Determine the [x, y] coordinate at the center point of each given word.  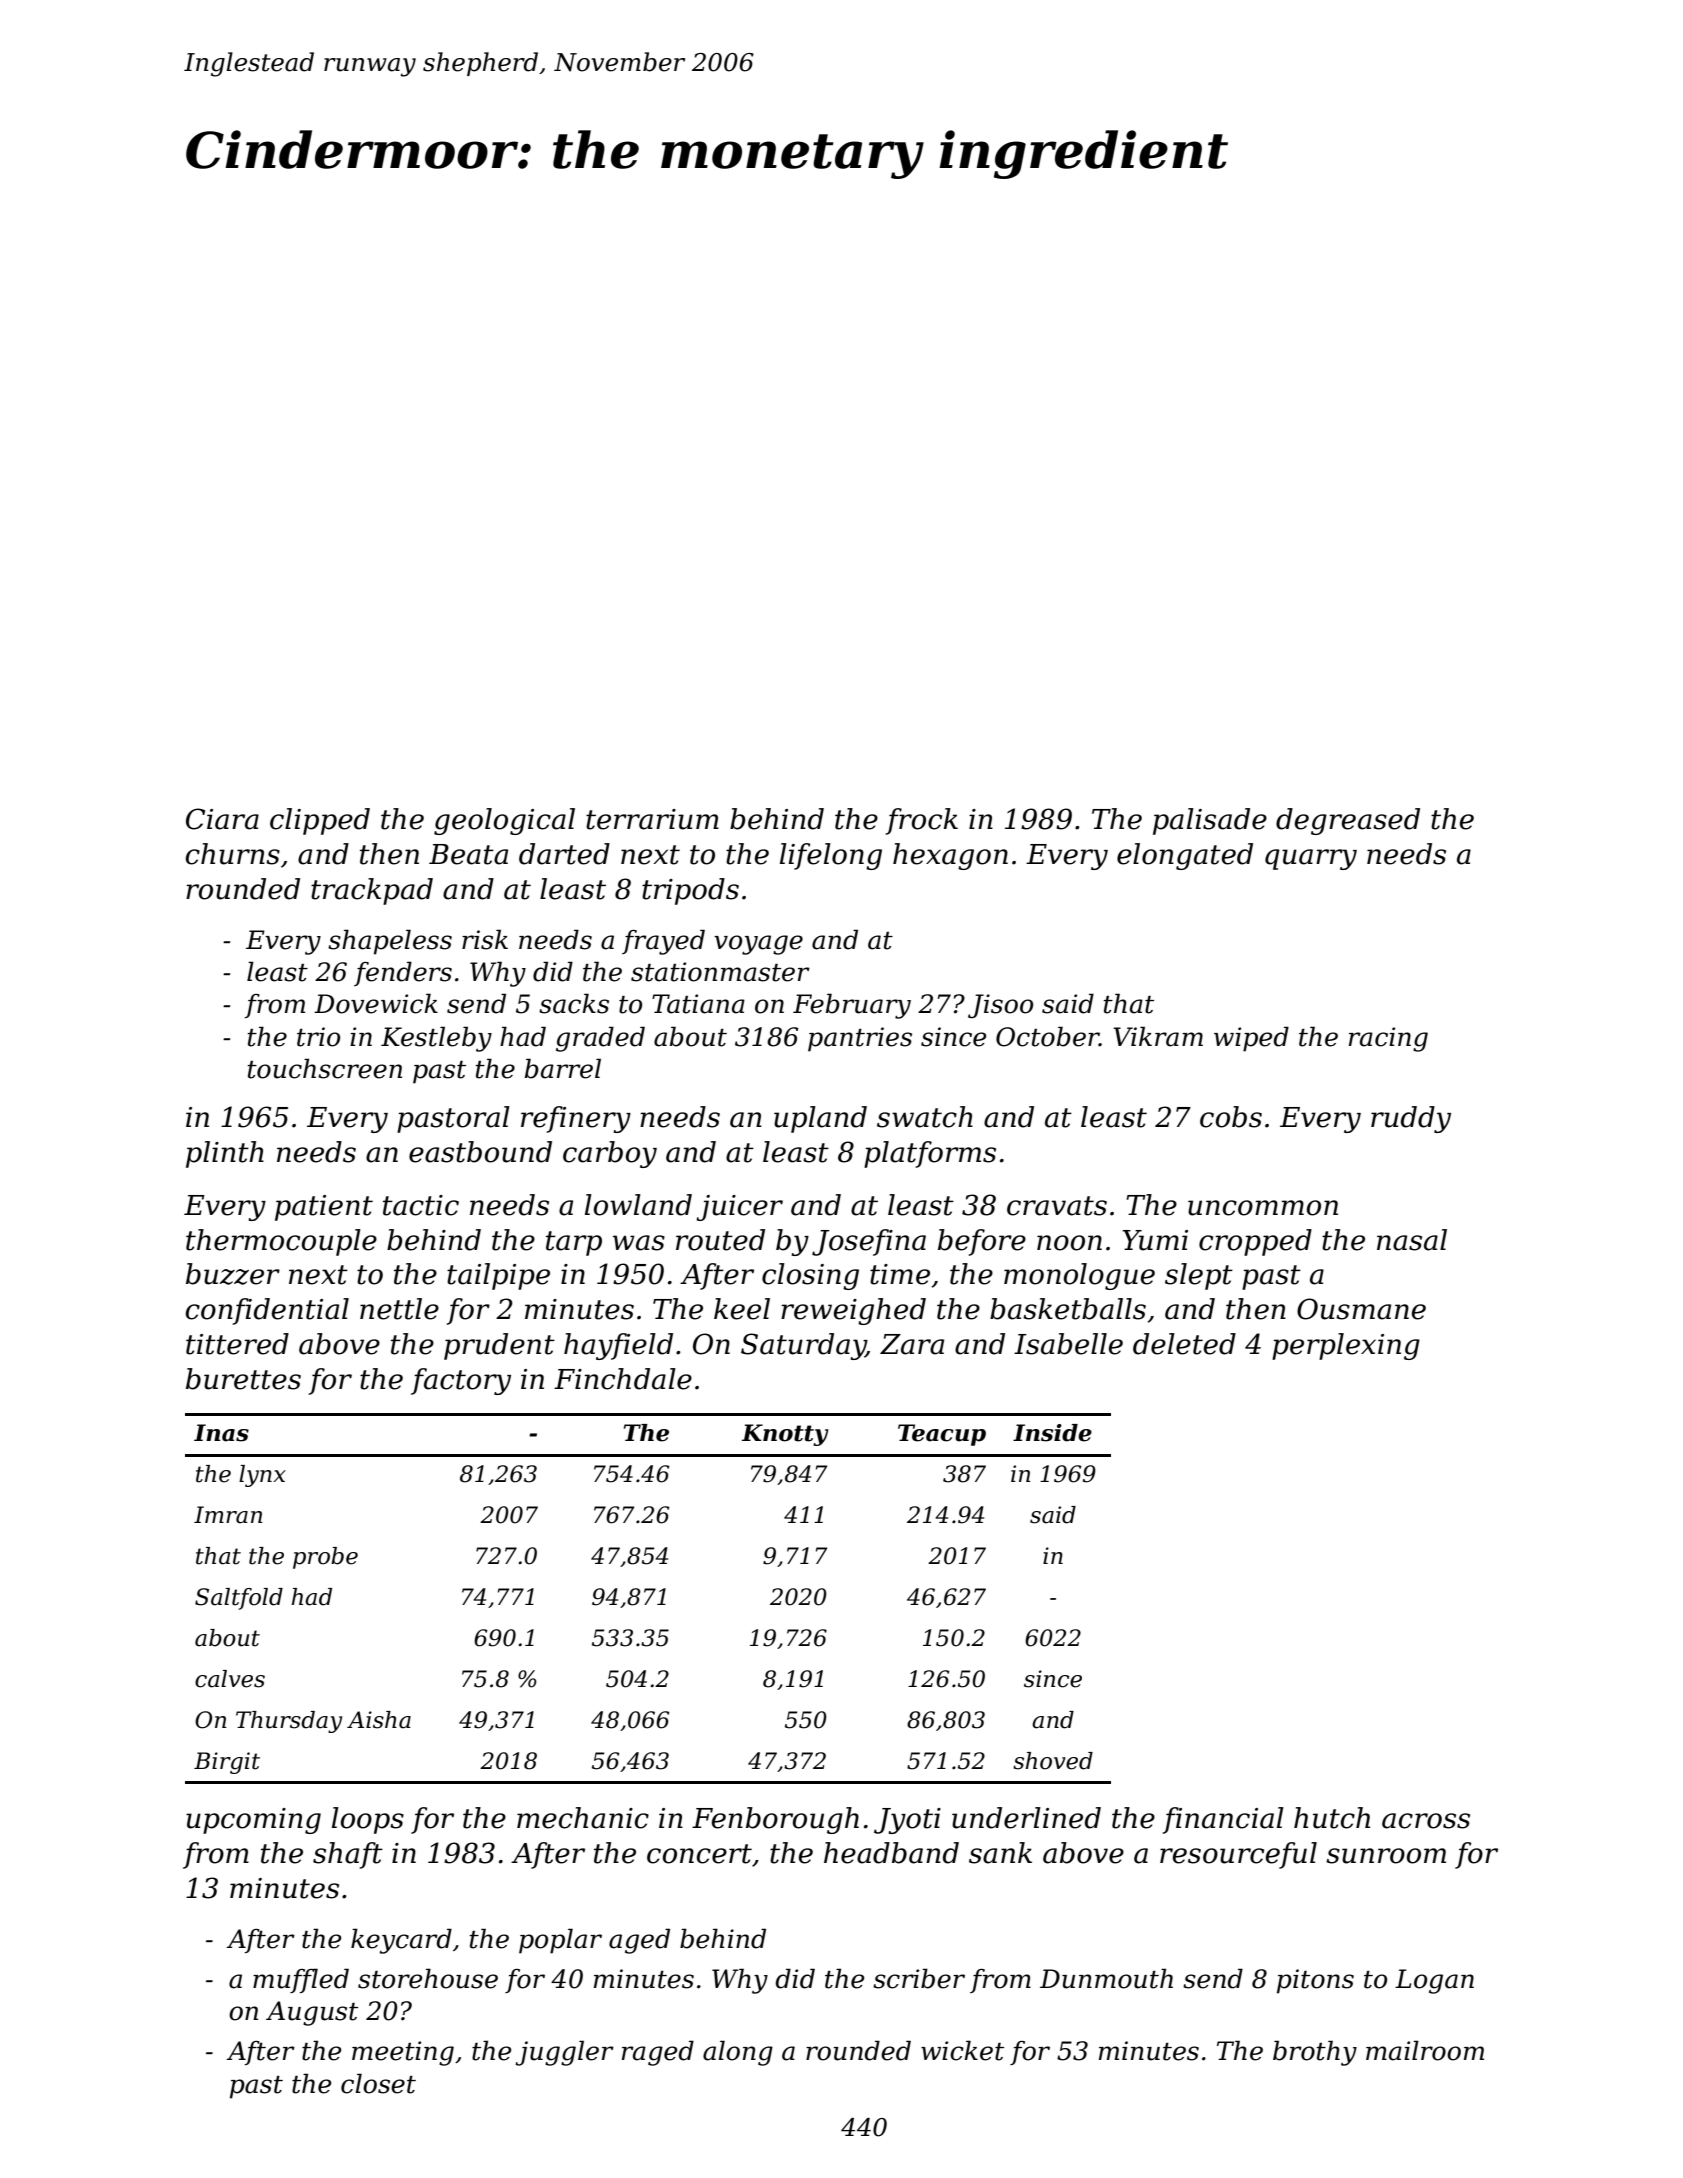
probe [325, 1558]
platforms [930, 1154]
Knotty [785, 1435]
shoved [1053, 1761]
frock [921, 821]
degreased [1348, 821]
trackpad [372, 891]
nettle [399, 1309]
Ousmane [1361, 1309]
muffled [301, 1980]
